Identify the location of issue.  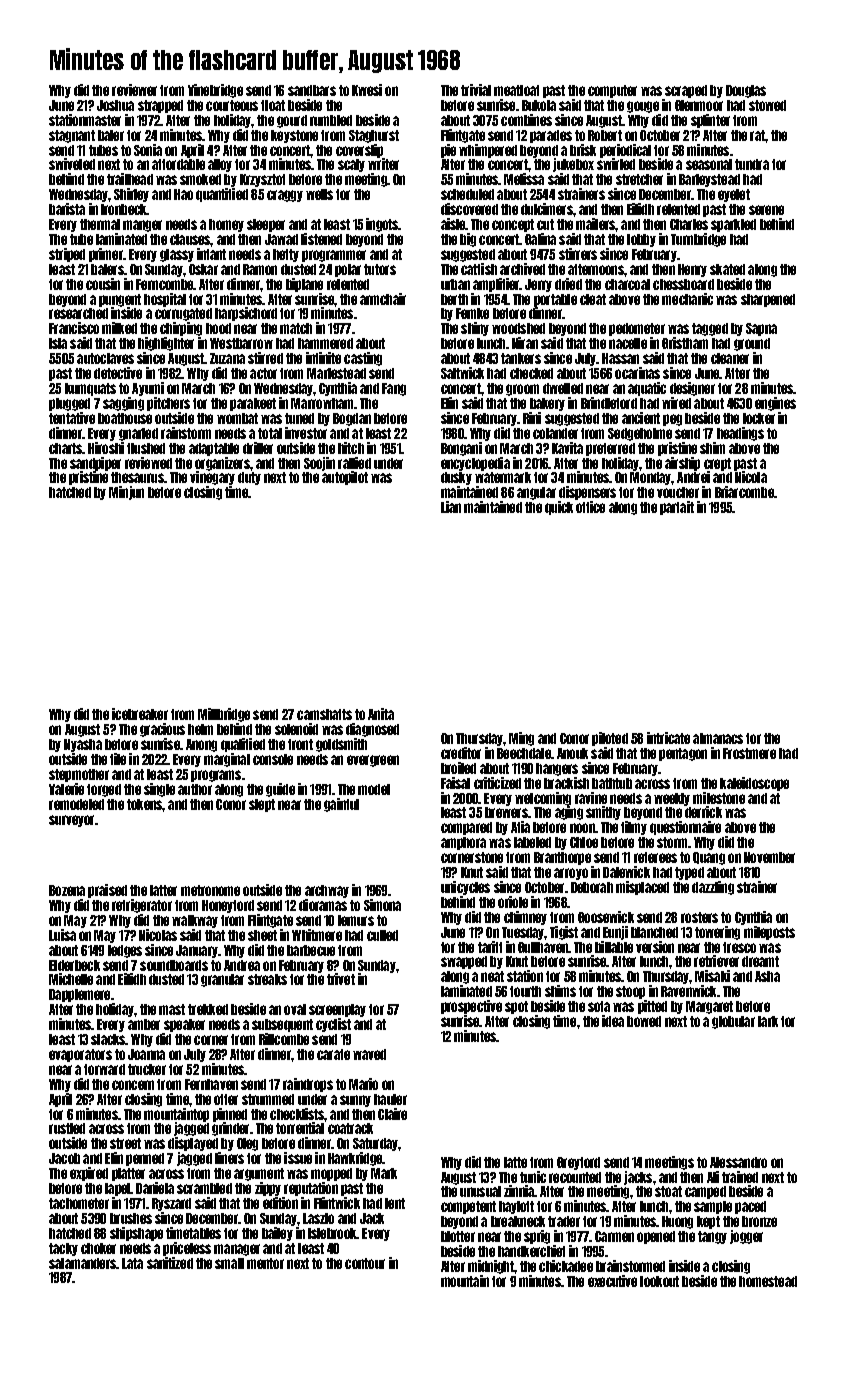
(298, 1158).
